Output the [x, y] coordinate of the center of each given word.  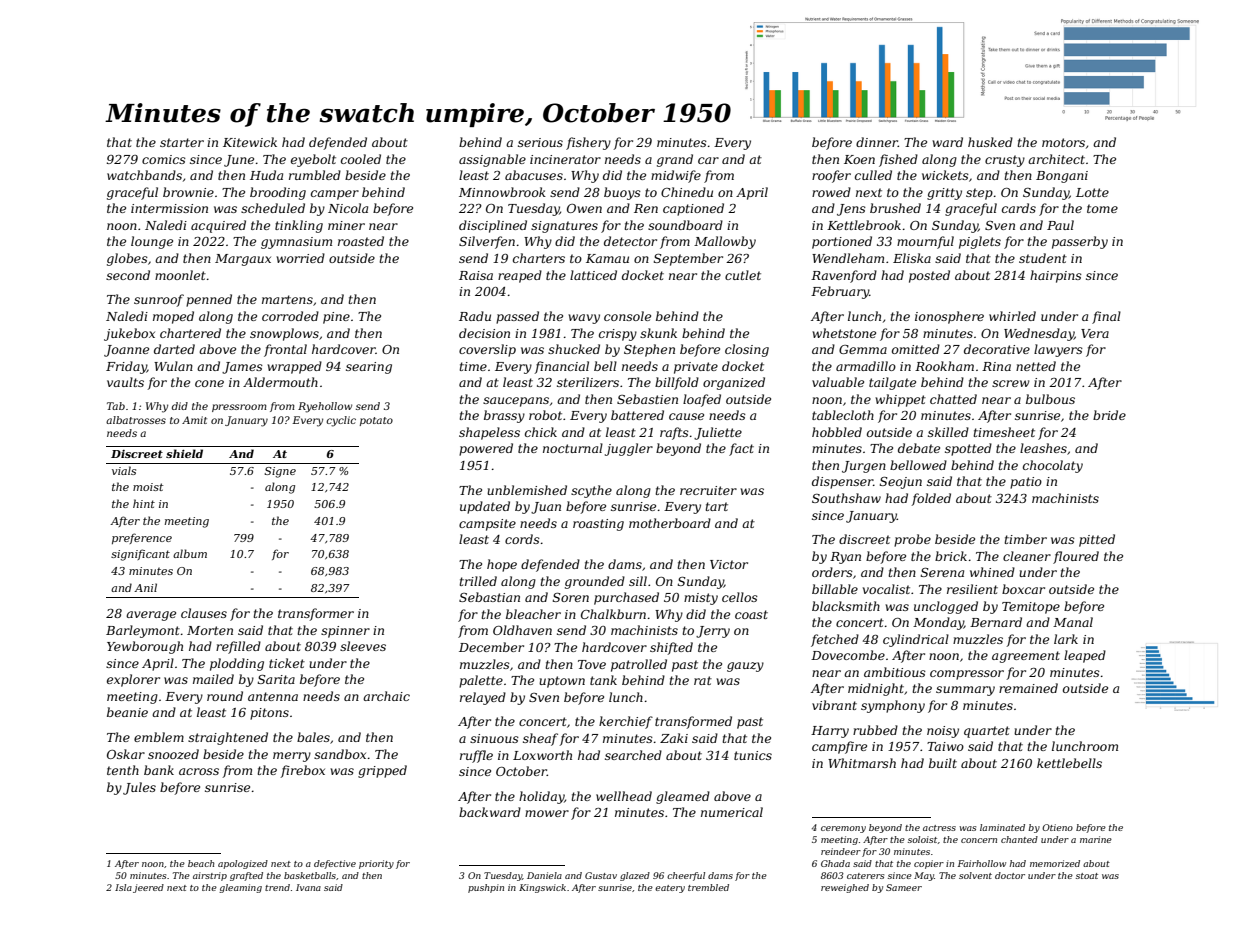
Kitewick [250, 142]
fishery [588, 143]
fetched [835, 640]
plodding [237, 664]
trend [277, 887]
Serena [942, 572]
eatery [670, 889]
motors [1063, 142]
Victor [729, 564]
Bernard [996, 622]
